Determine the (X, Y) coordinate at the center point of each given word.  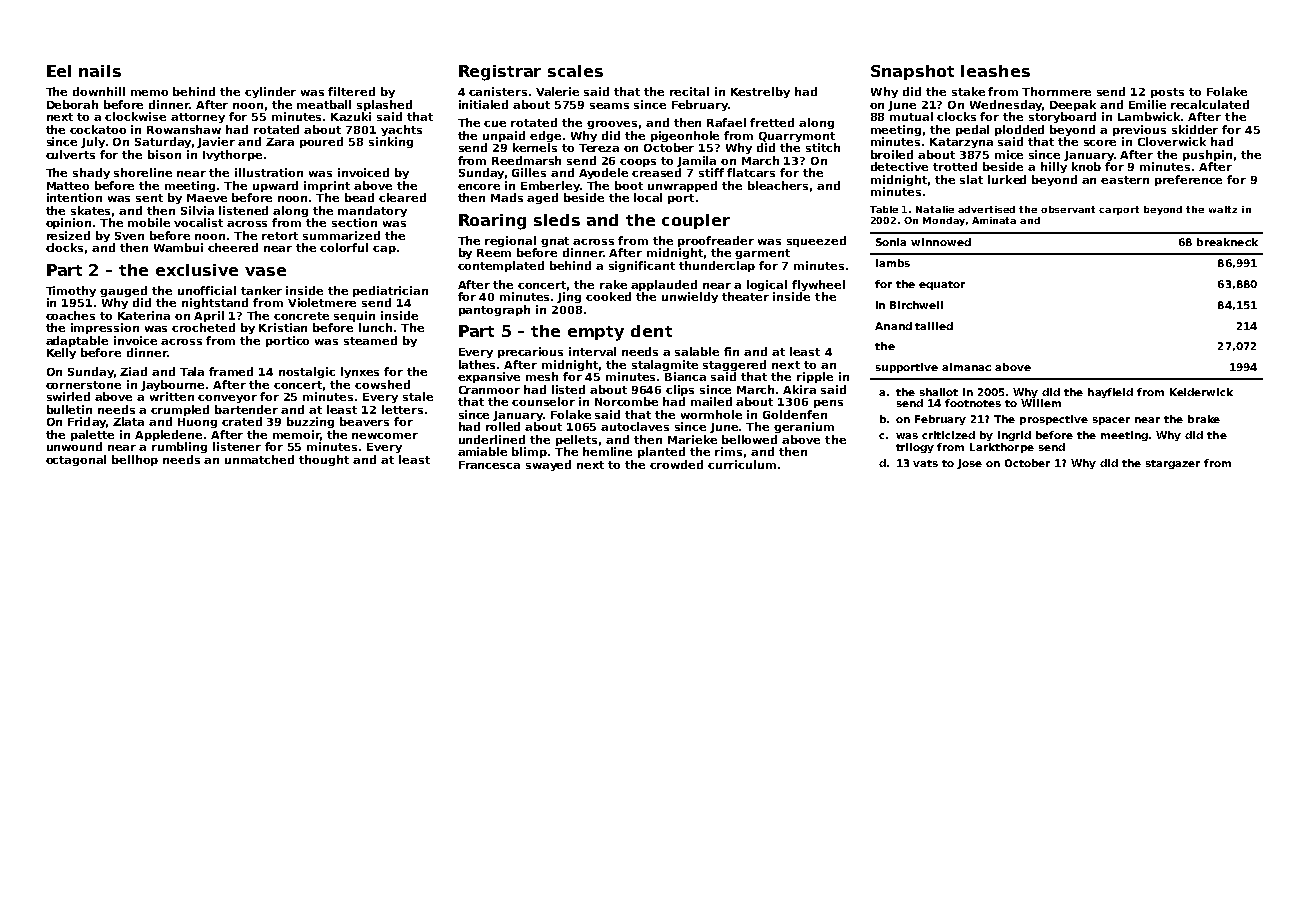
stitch (823, 147)
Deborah (72, 104)
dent (651, 331)
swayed (548, 465)
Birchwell (916, 305)
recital (689, 91)
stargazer (1173, 464)
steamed (370, 340)
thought (324, 460)
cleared (402, 197)
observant (1068, 209)
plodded (1019, 130)
